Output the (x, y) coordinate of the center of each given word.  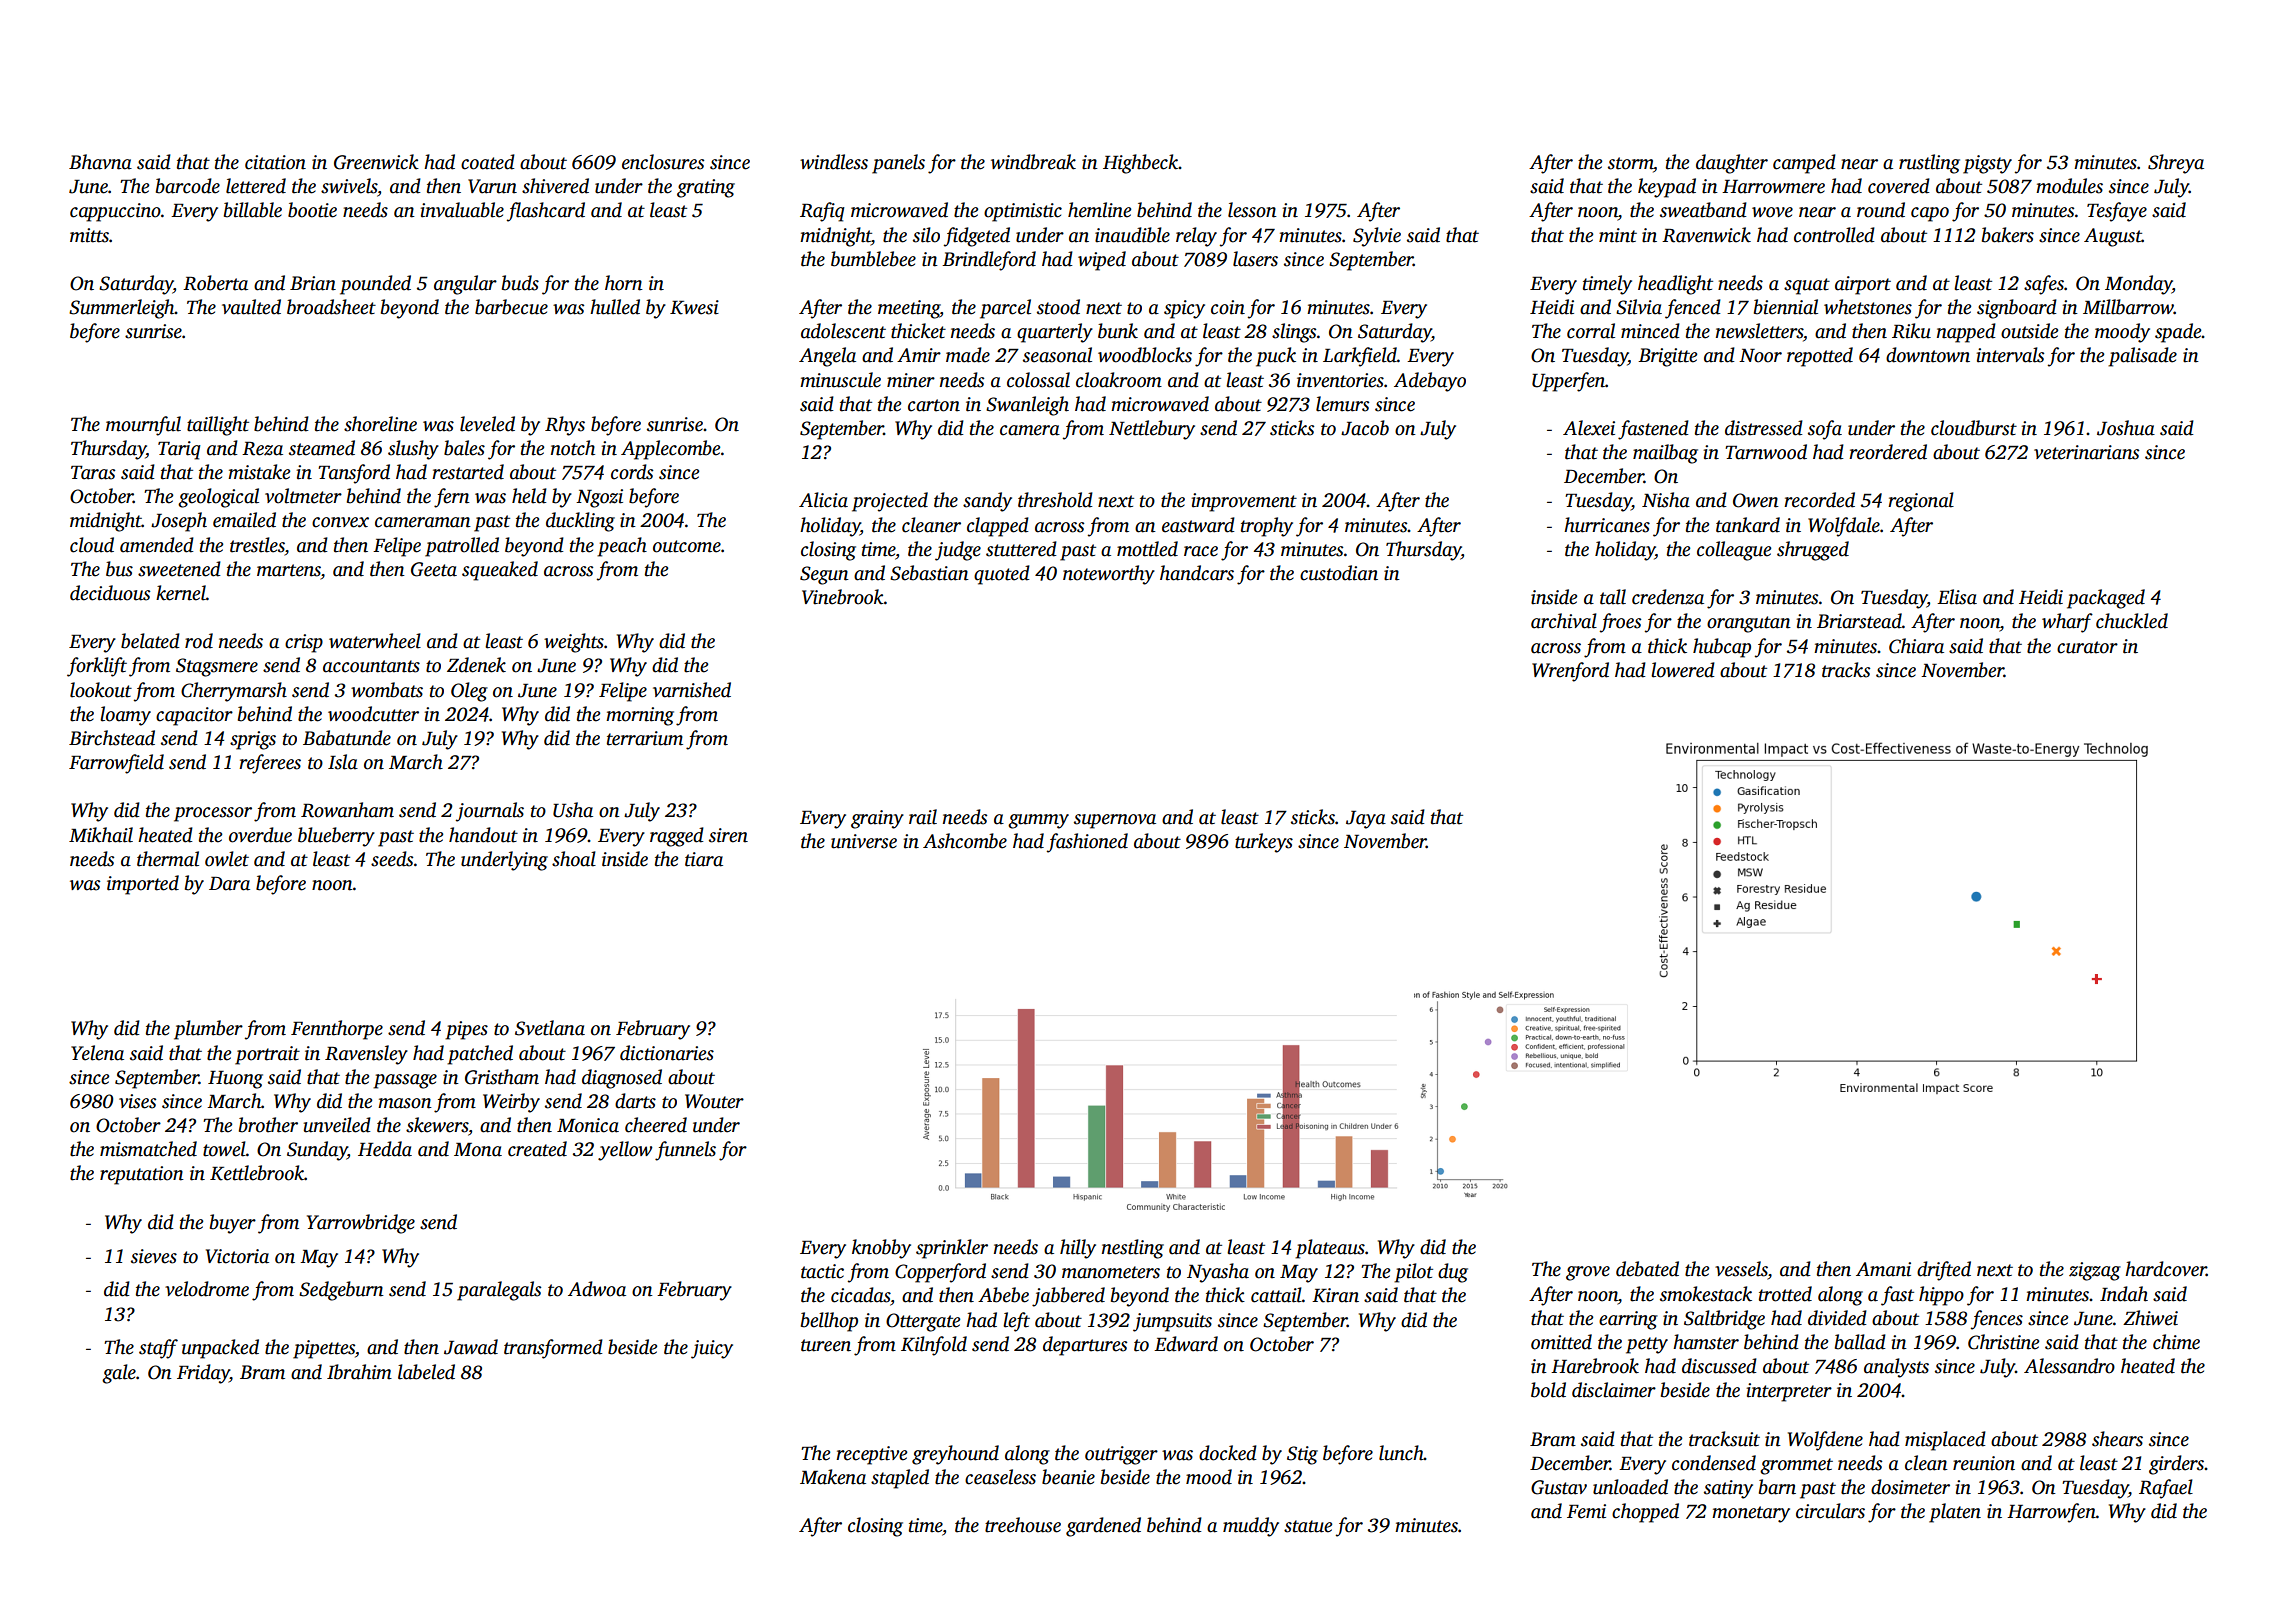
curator (2087, 647)
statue (1308, 1526)
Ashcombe (965, 841)
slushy (413, 450)
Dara (229, 884)
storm (1630, 163)
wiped (1102, 261)
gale (119, 1374)
